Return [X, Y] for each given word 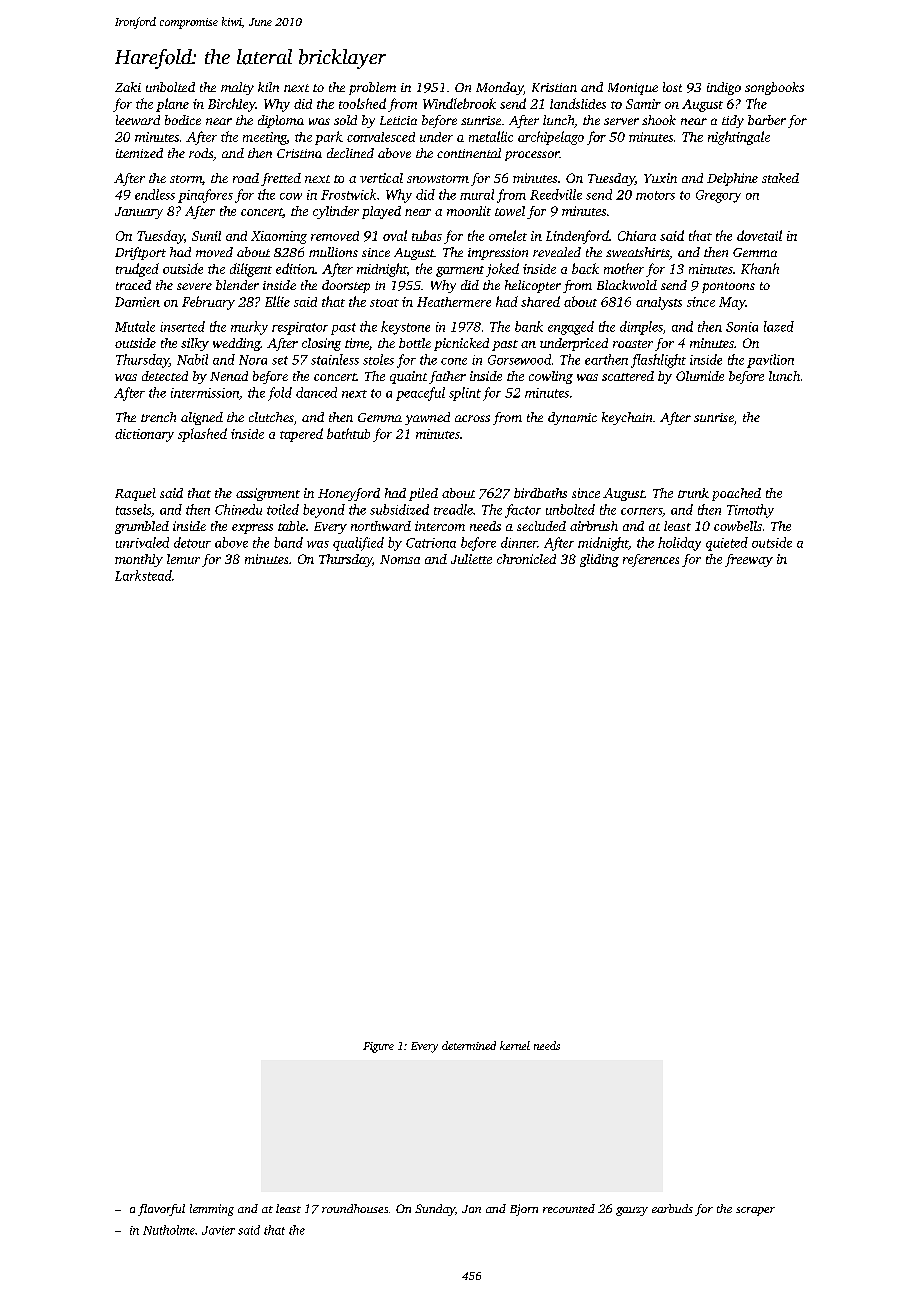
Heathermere [454, 302]
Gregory [718, 196]
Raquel [135, 494]
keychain [627, 418]
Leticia [398, 120]
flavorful [161, 1210]
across [472, 418]
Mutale [135, 326]
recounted [569, 1208]
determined [469, 1045]
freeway [749, 560]
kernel [515, 1045]
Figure [378, 1047]
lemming [212, 1210]
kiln [268, 87]
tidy [733, 121]
